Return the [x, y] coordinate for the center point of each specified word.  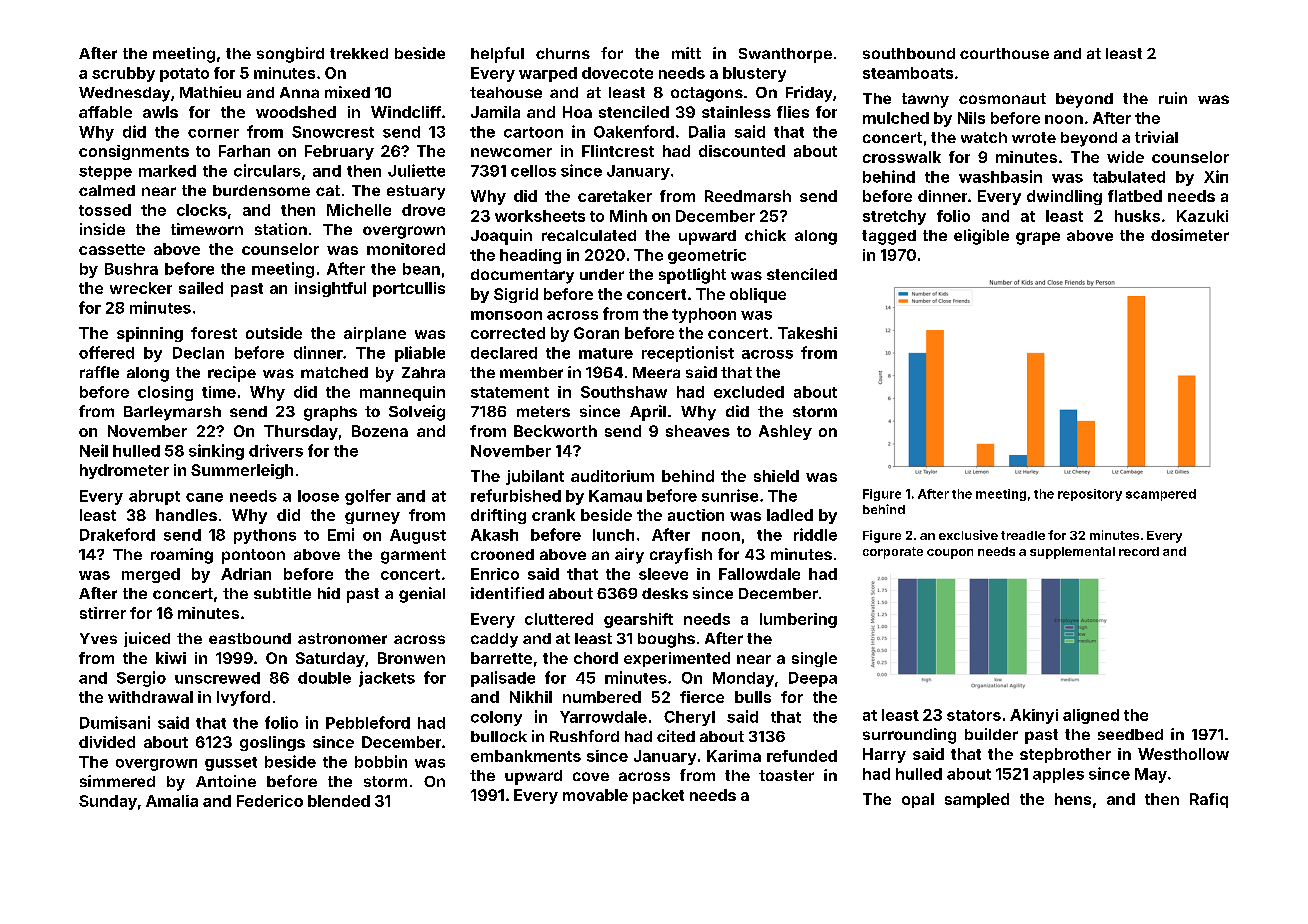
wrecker [141, 288]
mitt [686, 53]
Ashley [785, 432]
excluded [749, 392]
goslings [272, 743]
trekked [359, 53]
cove [591, 776]
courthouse [1004, 53]
